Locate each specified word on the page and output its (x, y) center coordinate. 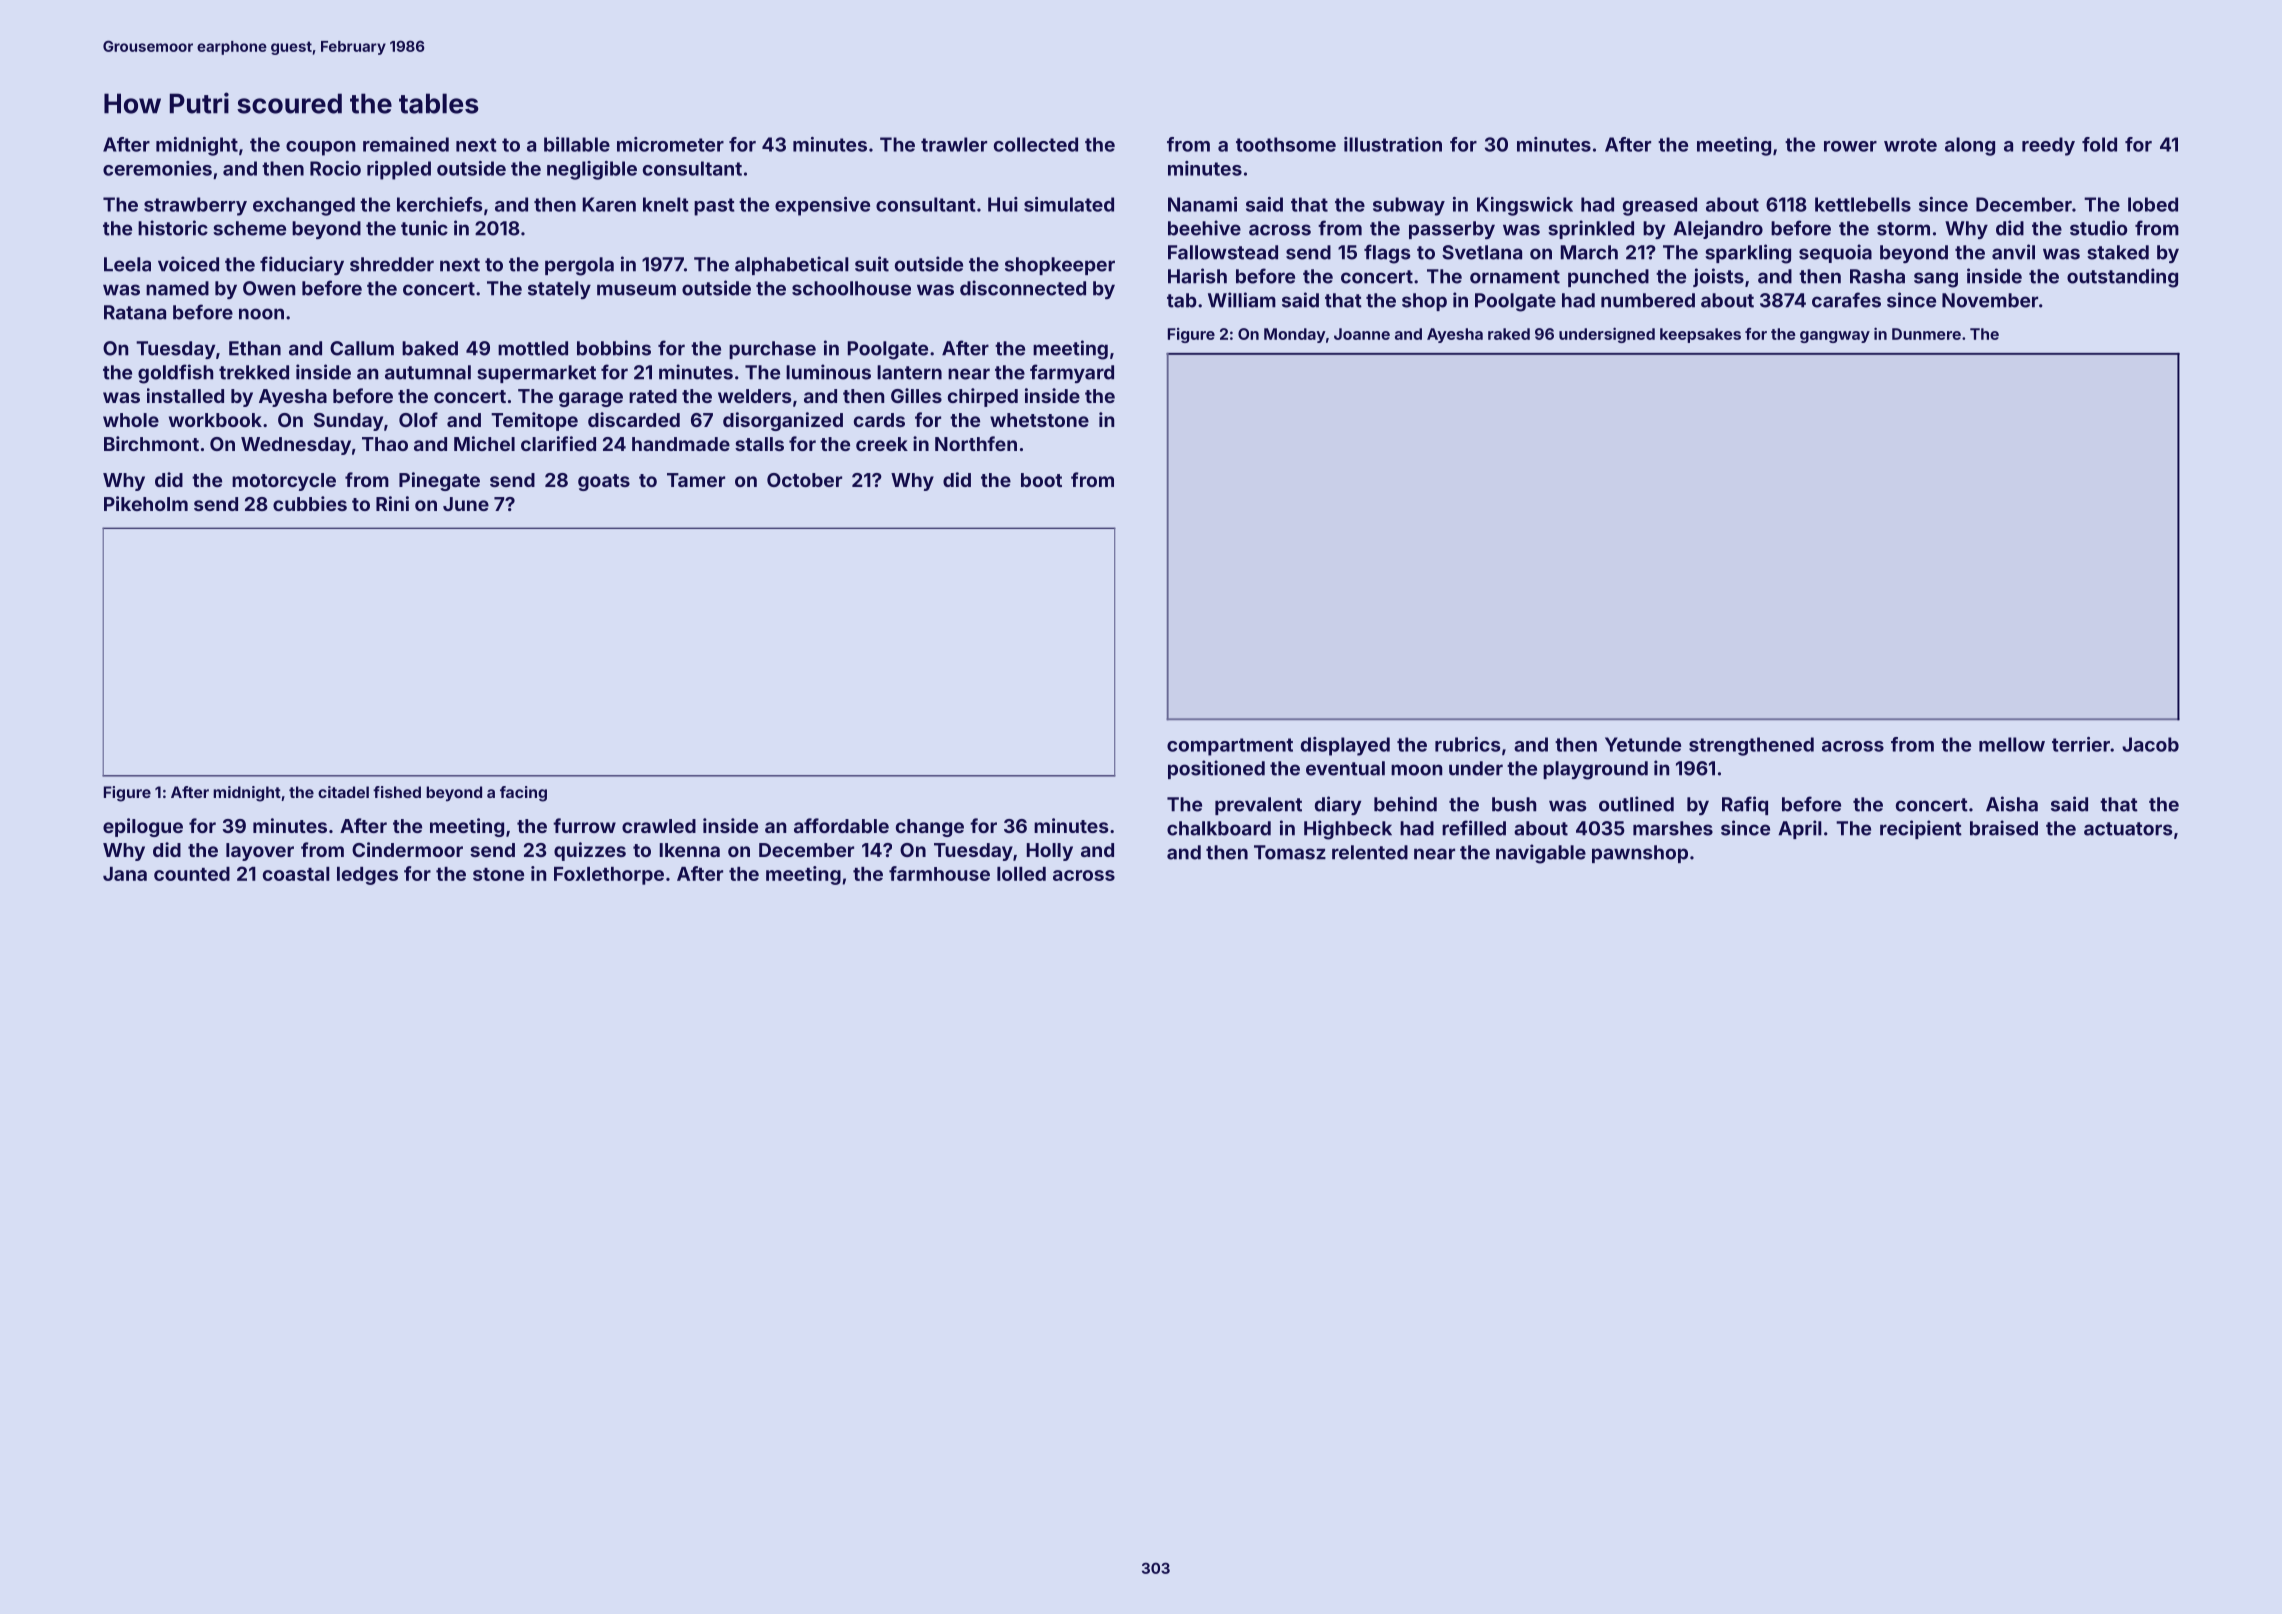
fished (397, 792)
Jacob (2150, 744)
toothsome (1286, 144)
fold (2099, 144)
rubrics (1468, 744)
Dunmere (1926, 334)
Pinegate (439, 481)
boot (1041, 480)
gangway (1835, 337)
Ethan (255, 348)
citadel (343, 792)
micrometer (670, 144)
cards (879, 420)
